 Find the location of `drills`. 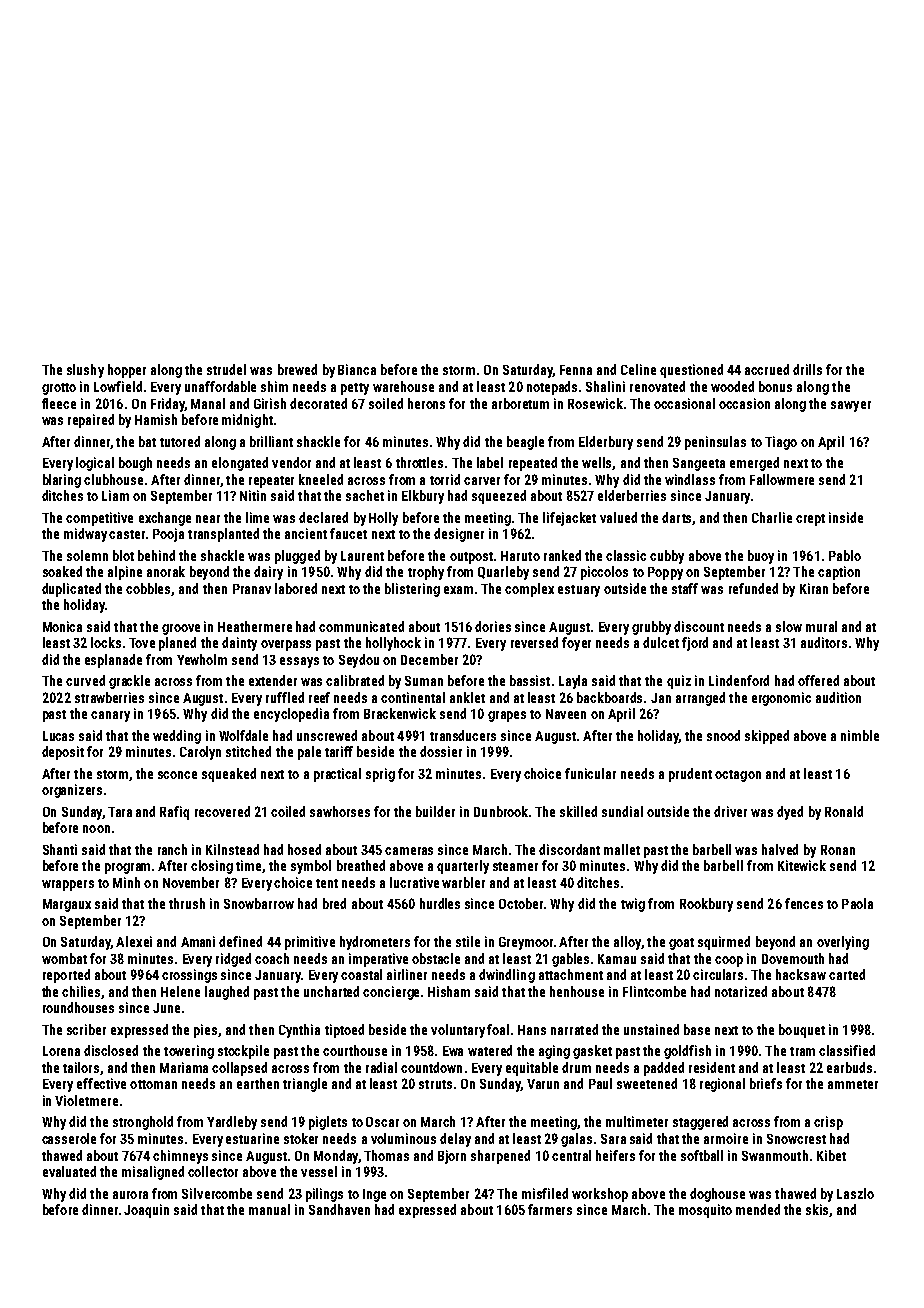

drills is located at coordinates (807, 369).
